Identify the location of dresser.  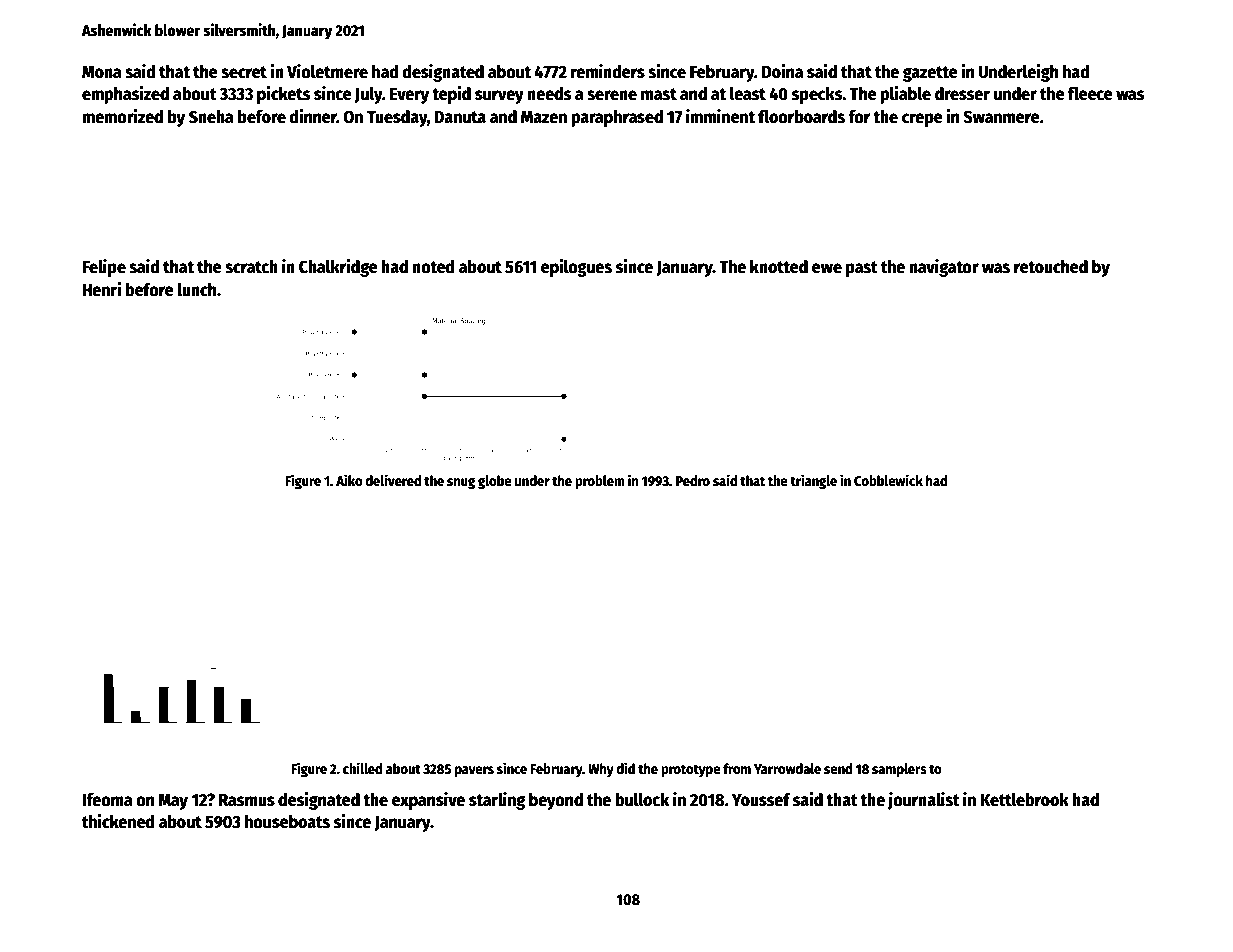
(962, 94).
